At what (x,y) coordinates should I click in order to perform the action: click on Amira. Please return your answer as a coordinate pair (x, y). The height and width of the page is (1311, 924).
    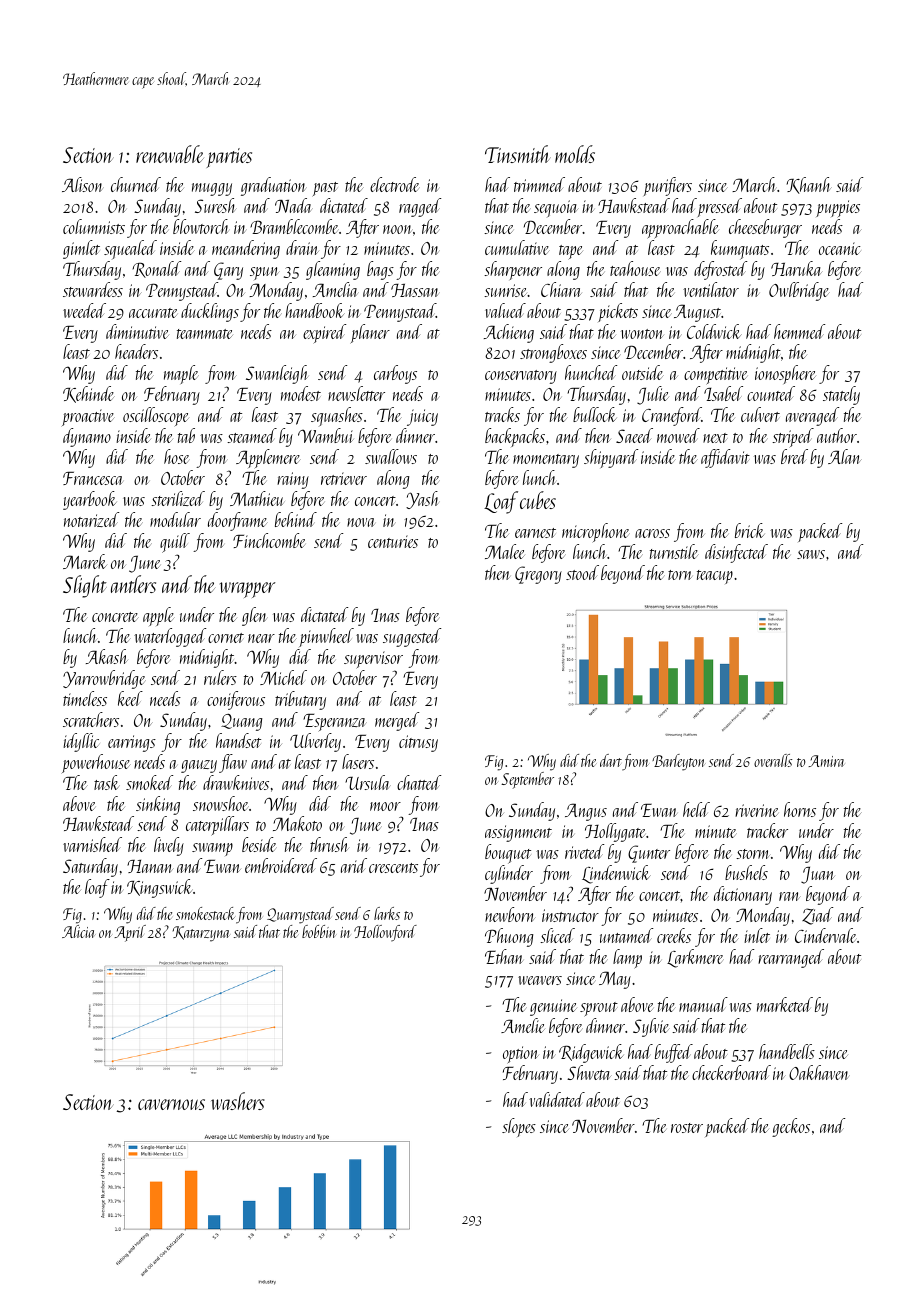
    Looking at the image, I should click on (826, 761).
